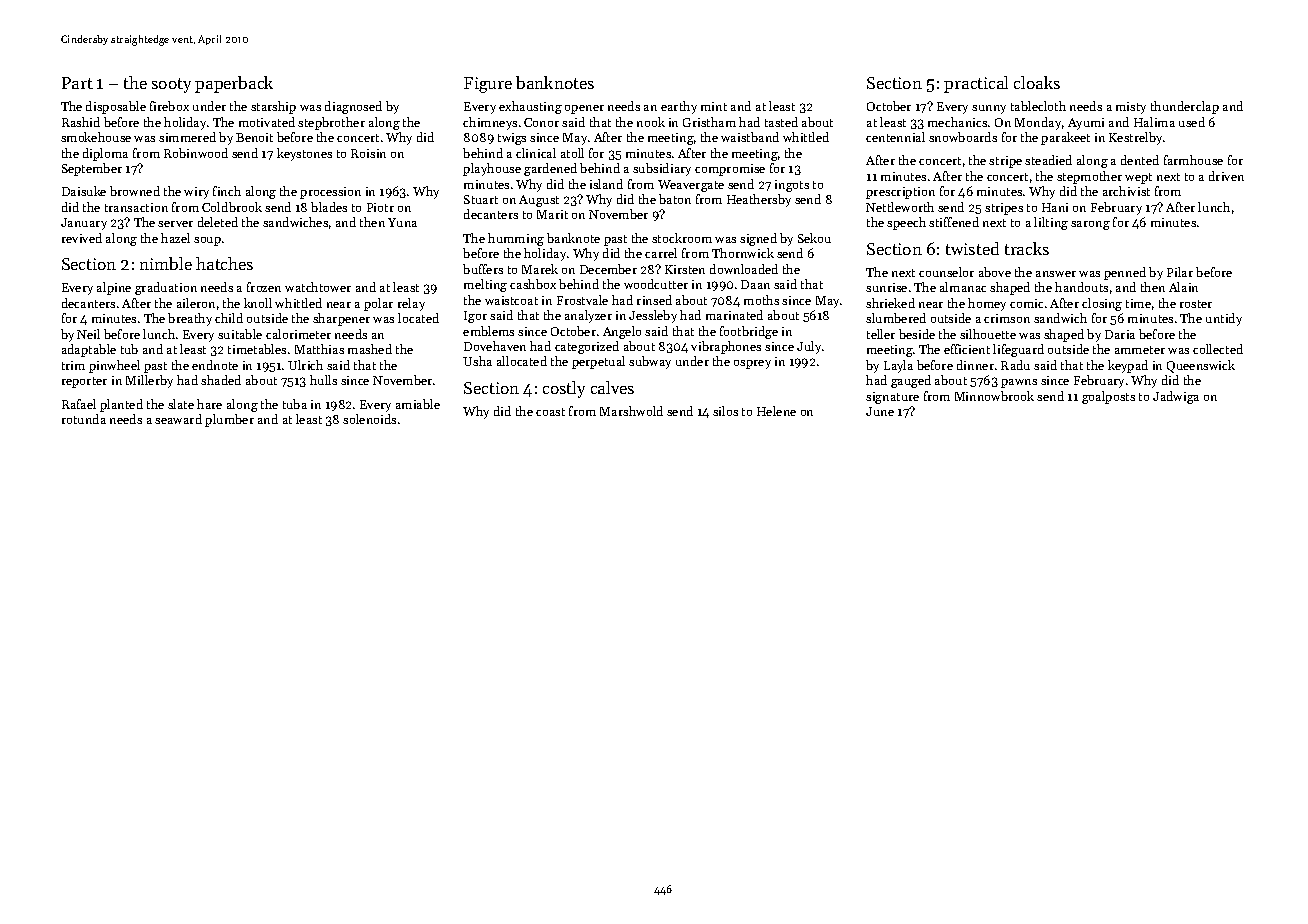 The height and width of the screenshot is (924, 1308). What do you see at coordinates (1018, 350) in the screenshot?
I see `lifeguard` at bounding box center [1018, 350].
